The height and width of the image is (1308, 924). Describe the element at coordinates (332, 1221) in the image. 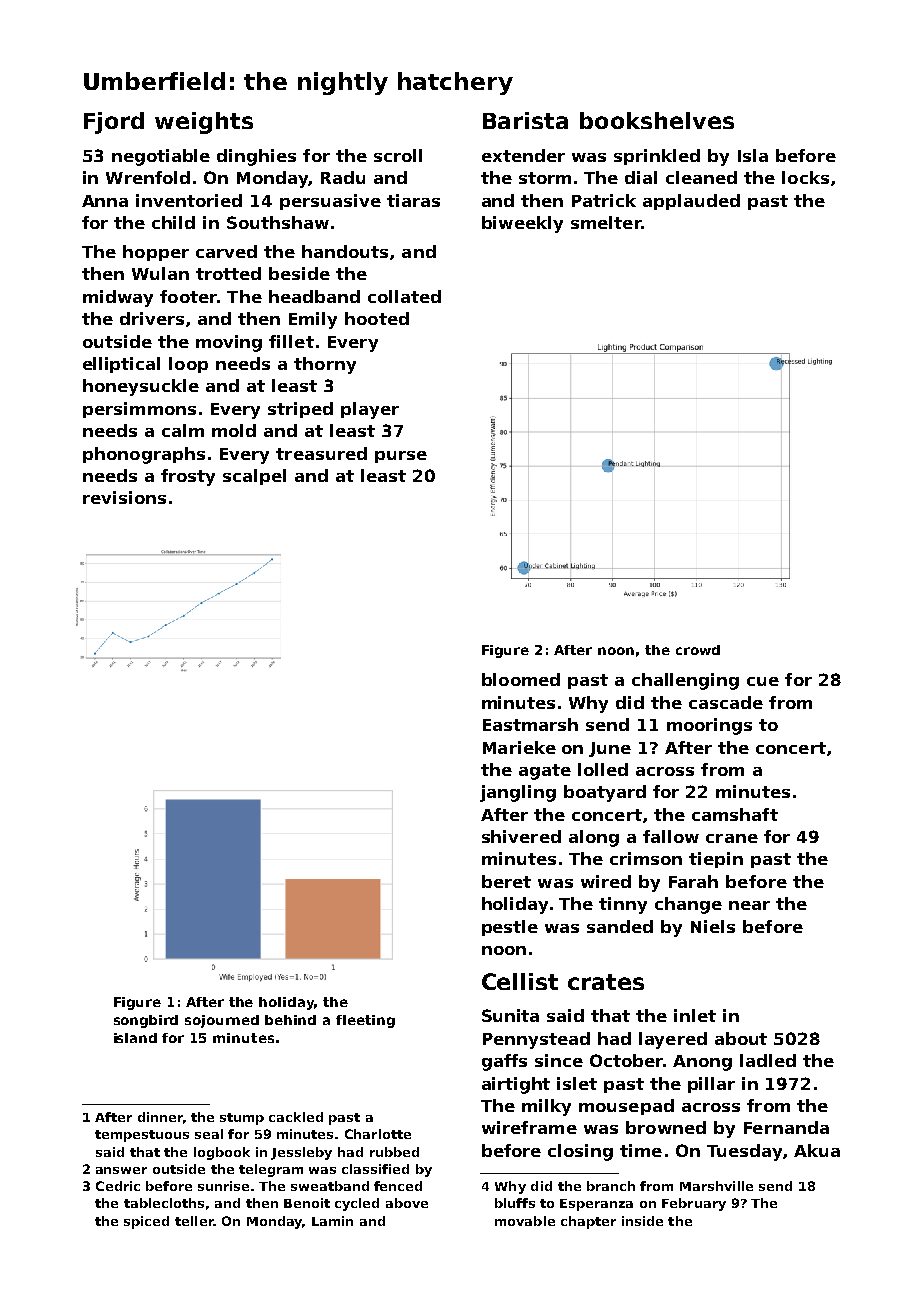

I see `Lamin` at that location.
